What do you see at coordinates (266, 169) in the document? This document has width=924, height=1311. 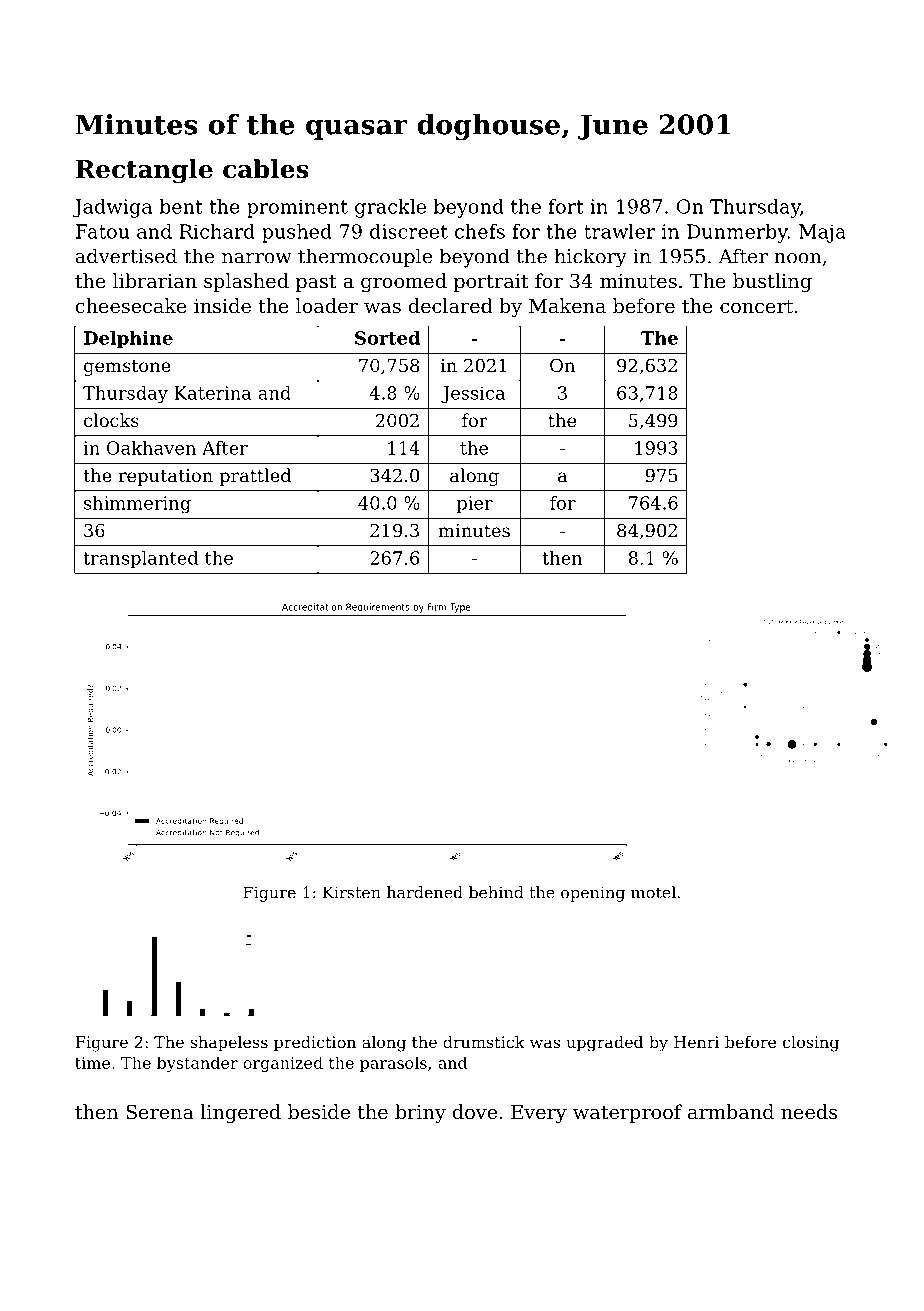 I see `cables` at bounding box center [266, 169].
